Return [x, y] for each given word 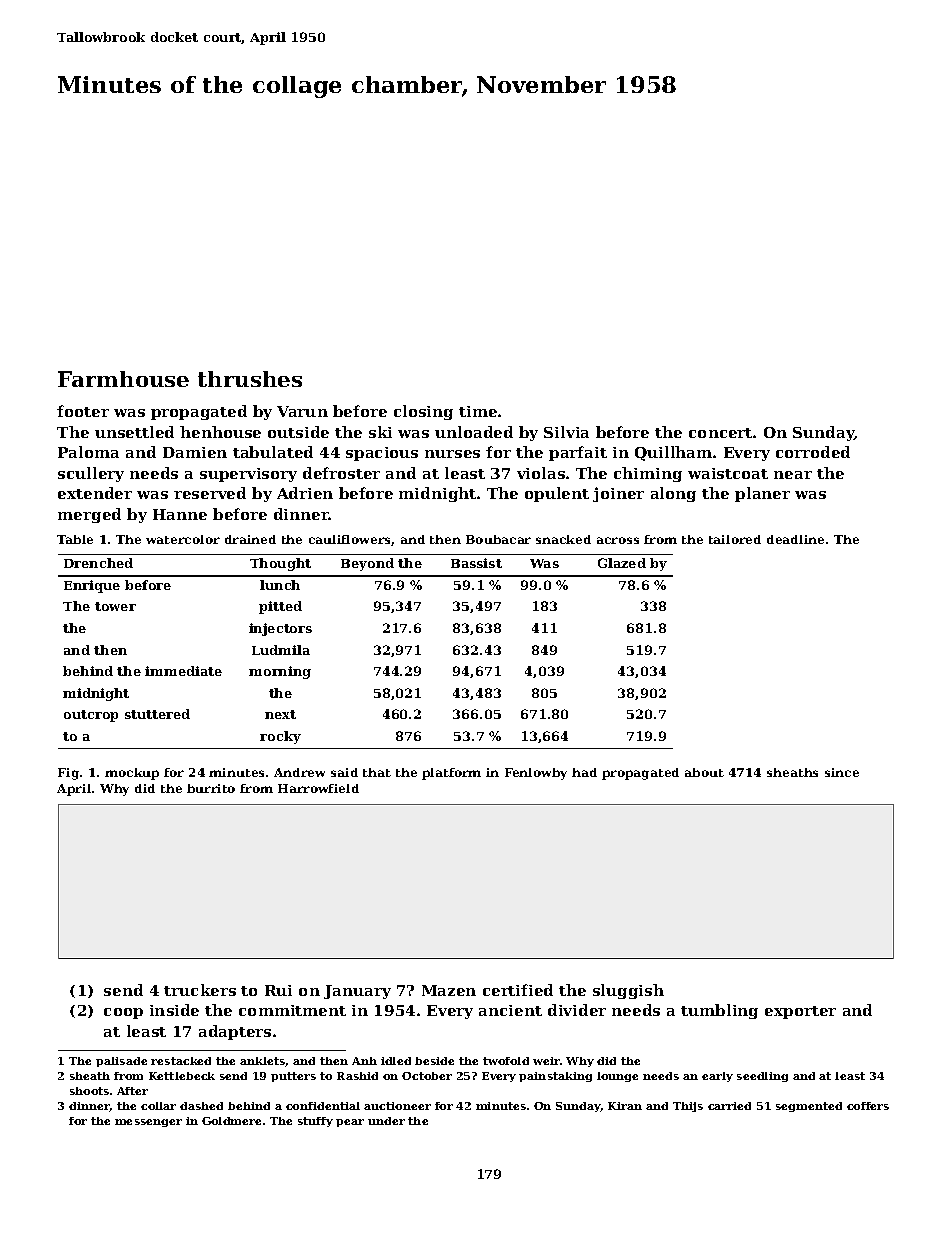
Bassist [476, 563]
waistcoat [728, 473]
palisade [121, 1062]
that [377, 772]
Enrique [92, 586]
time [478, 411]
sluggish [628, 991]
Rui [278, 990]
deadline [795, 539]
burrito [211, 788]
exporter [800, 1012]
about [704, 772]
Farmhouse [123, 379]
